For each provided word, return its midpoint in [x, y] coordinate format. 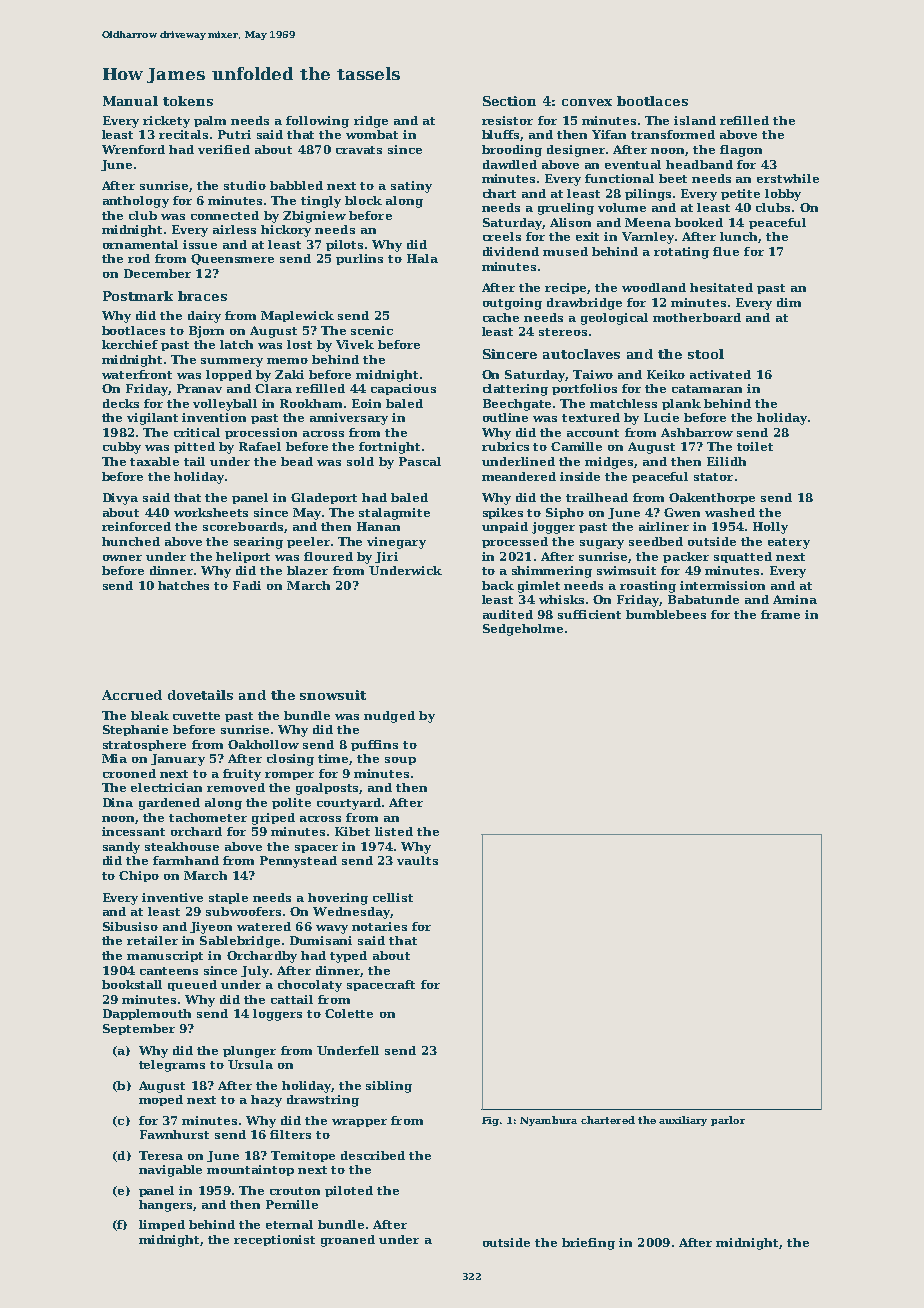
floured [328, 556]
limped [162, 1225]
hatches [183, 585]
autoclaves [581, 354]
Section [509, 101]
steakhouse [182, 846]
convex [587, 102]
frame [780, 614]
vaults [417, 860]
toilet [755, 446]
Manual [130, 101]
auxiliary [683, 1121]
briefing [588, 1244]
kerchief [130, 344]
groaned [348, 1241]
